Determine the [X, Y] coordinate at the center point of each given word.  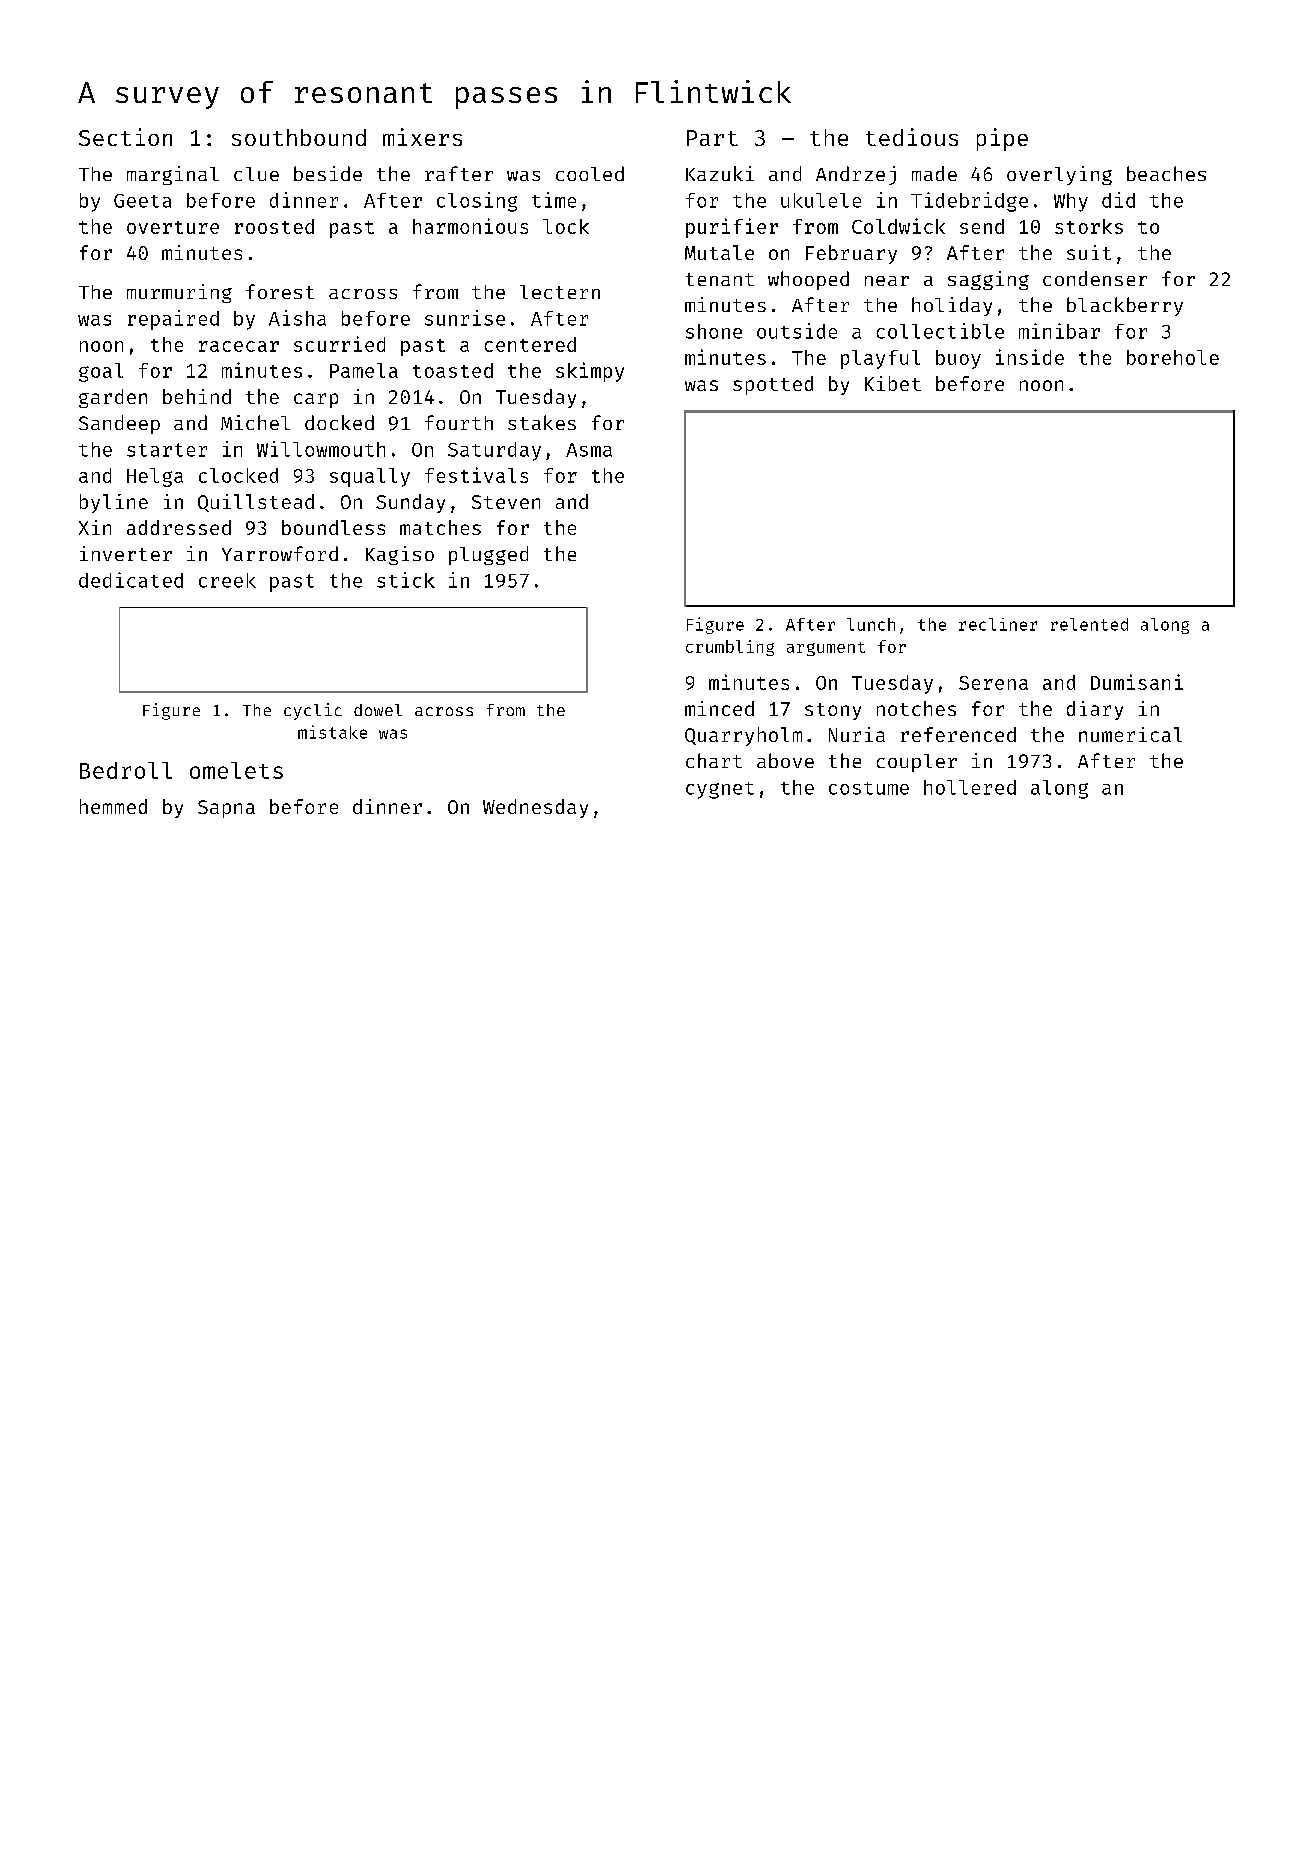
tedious [912, 137]
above [785, 760]
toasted [453, 370]
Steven [506, 502]
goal [101, 372]
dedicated [131, 580]
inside [1030, 357]
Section [125, 137]
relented [1089, 624]
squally [370, 477]
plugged [488, 555]
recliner [998, 624]
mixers [422, 137]
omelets [236, 770]
